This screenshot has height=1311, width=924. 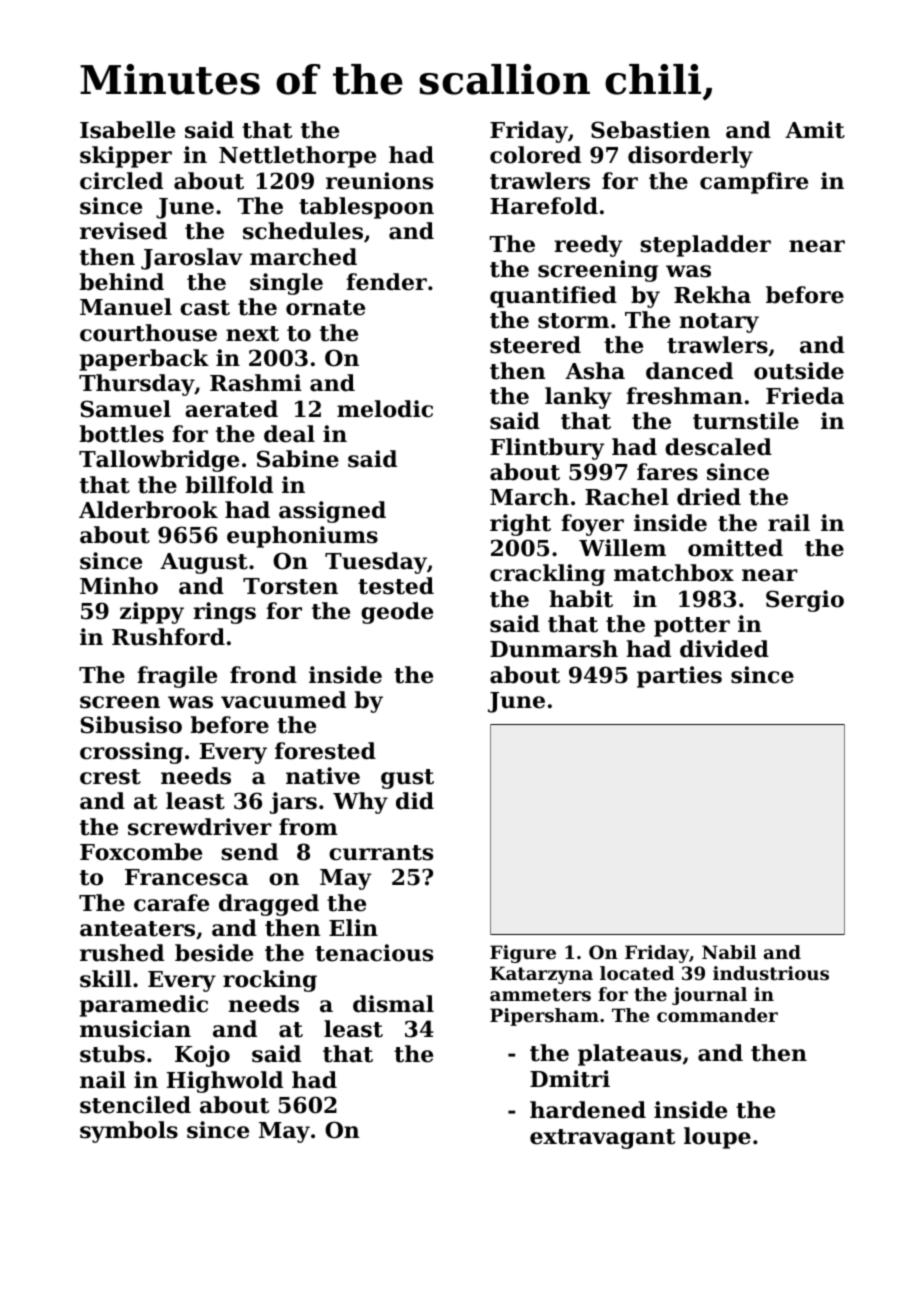 I want to click on circled, so click(x=121, y=181).
